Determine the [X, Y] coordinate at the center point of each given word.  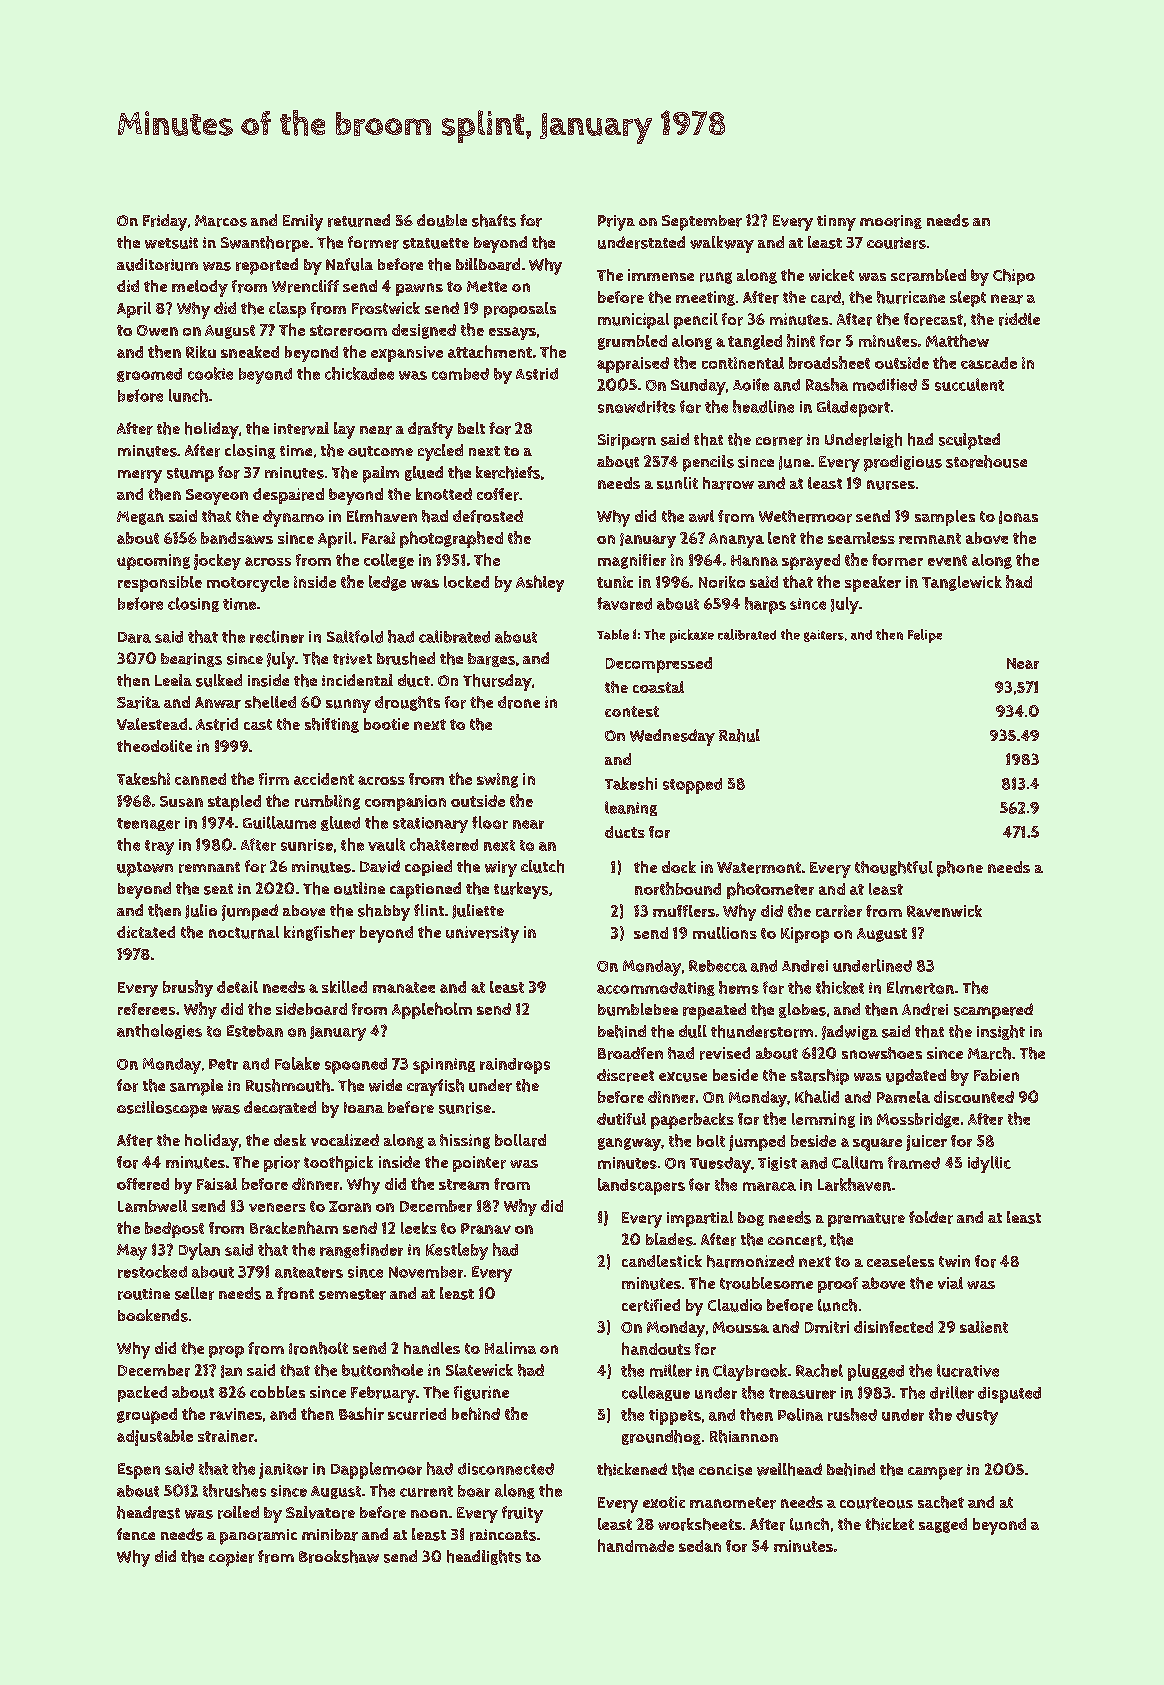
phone [960, 869]
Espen [139, 1471]
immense [661, 275]
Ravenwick [944, 911]
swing [497, 780]
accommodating [656, 989]
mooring [891, 222]
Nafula [349, 264]
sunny [348, 706]
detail [237, 987]
